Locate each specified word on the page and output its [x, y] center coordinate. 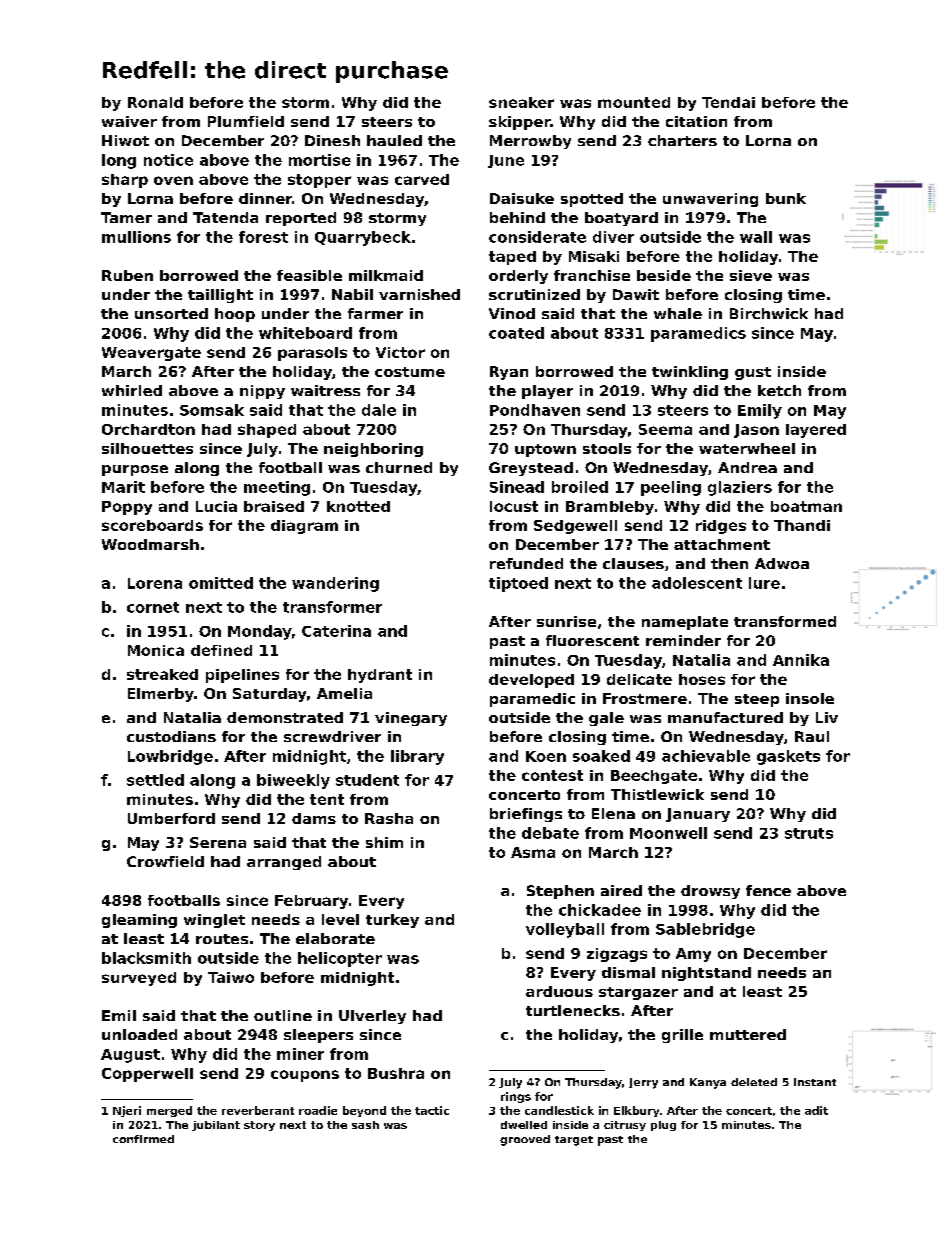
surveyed [139, 979]
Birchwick [769, 313]
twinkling [690, 373]
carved [422, 179]
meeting [277, 488]
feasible [309, 275]
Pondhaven [535, 410]
